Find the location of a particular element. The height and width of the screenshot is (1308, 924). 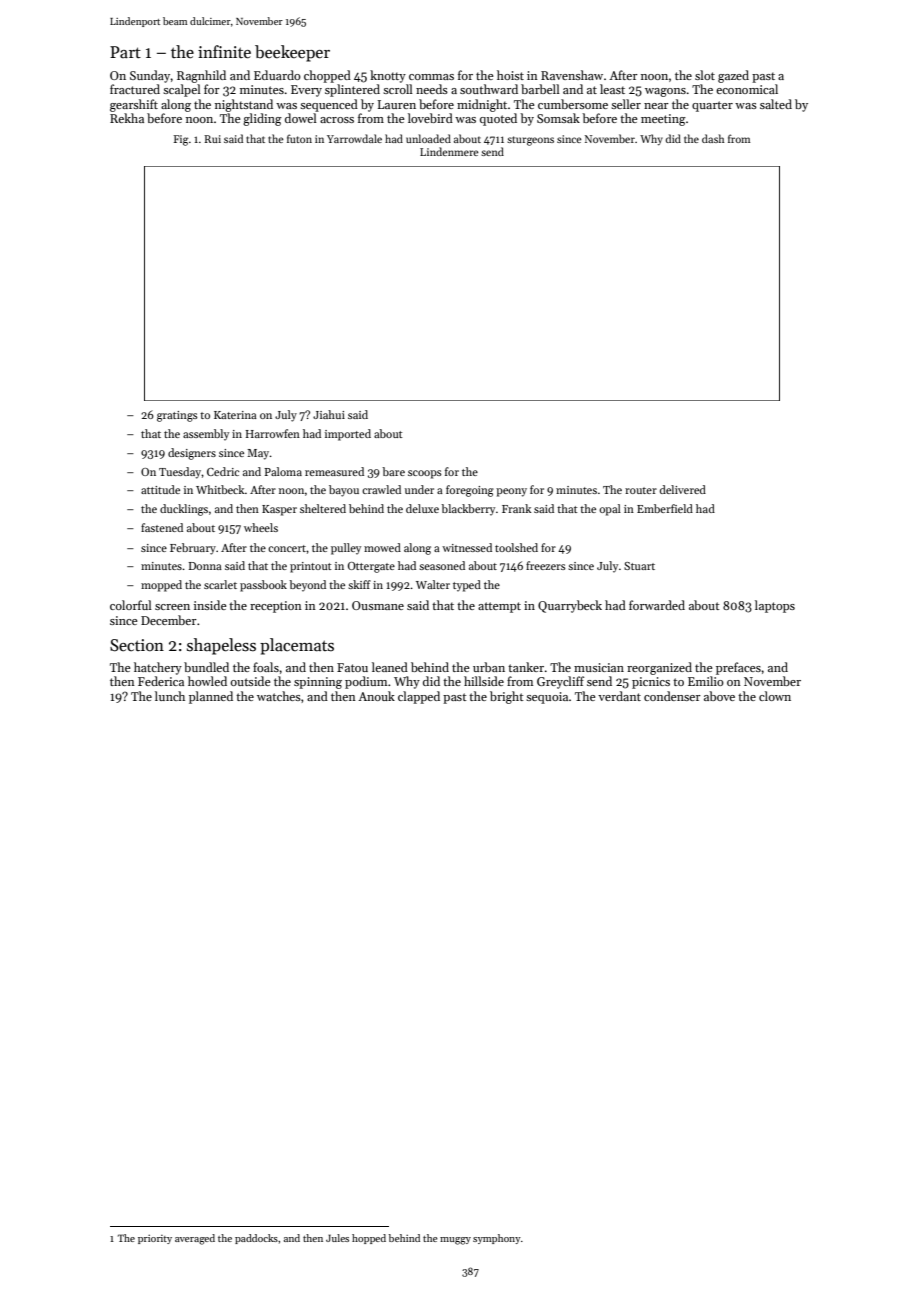

seller is located at coordinates (626, 104).
